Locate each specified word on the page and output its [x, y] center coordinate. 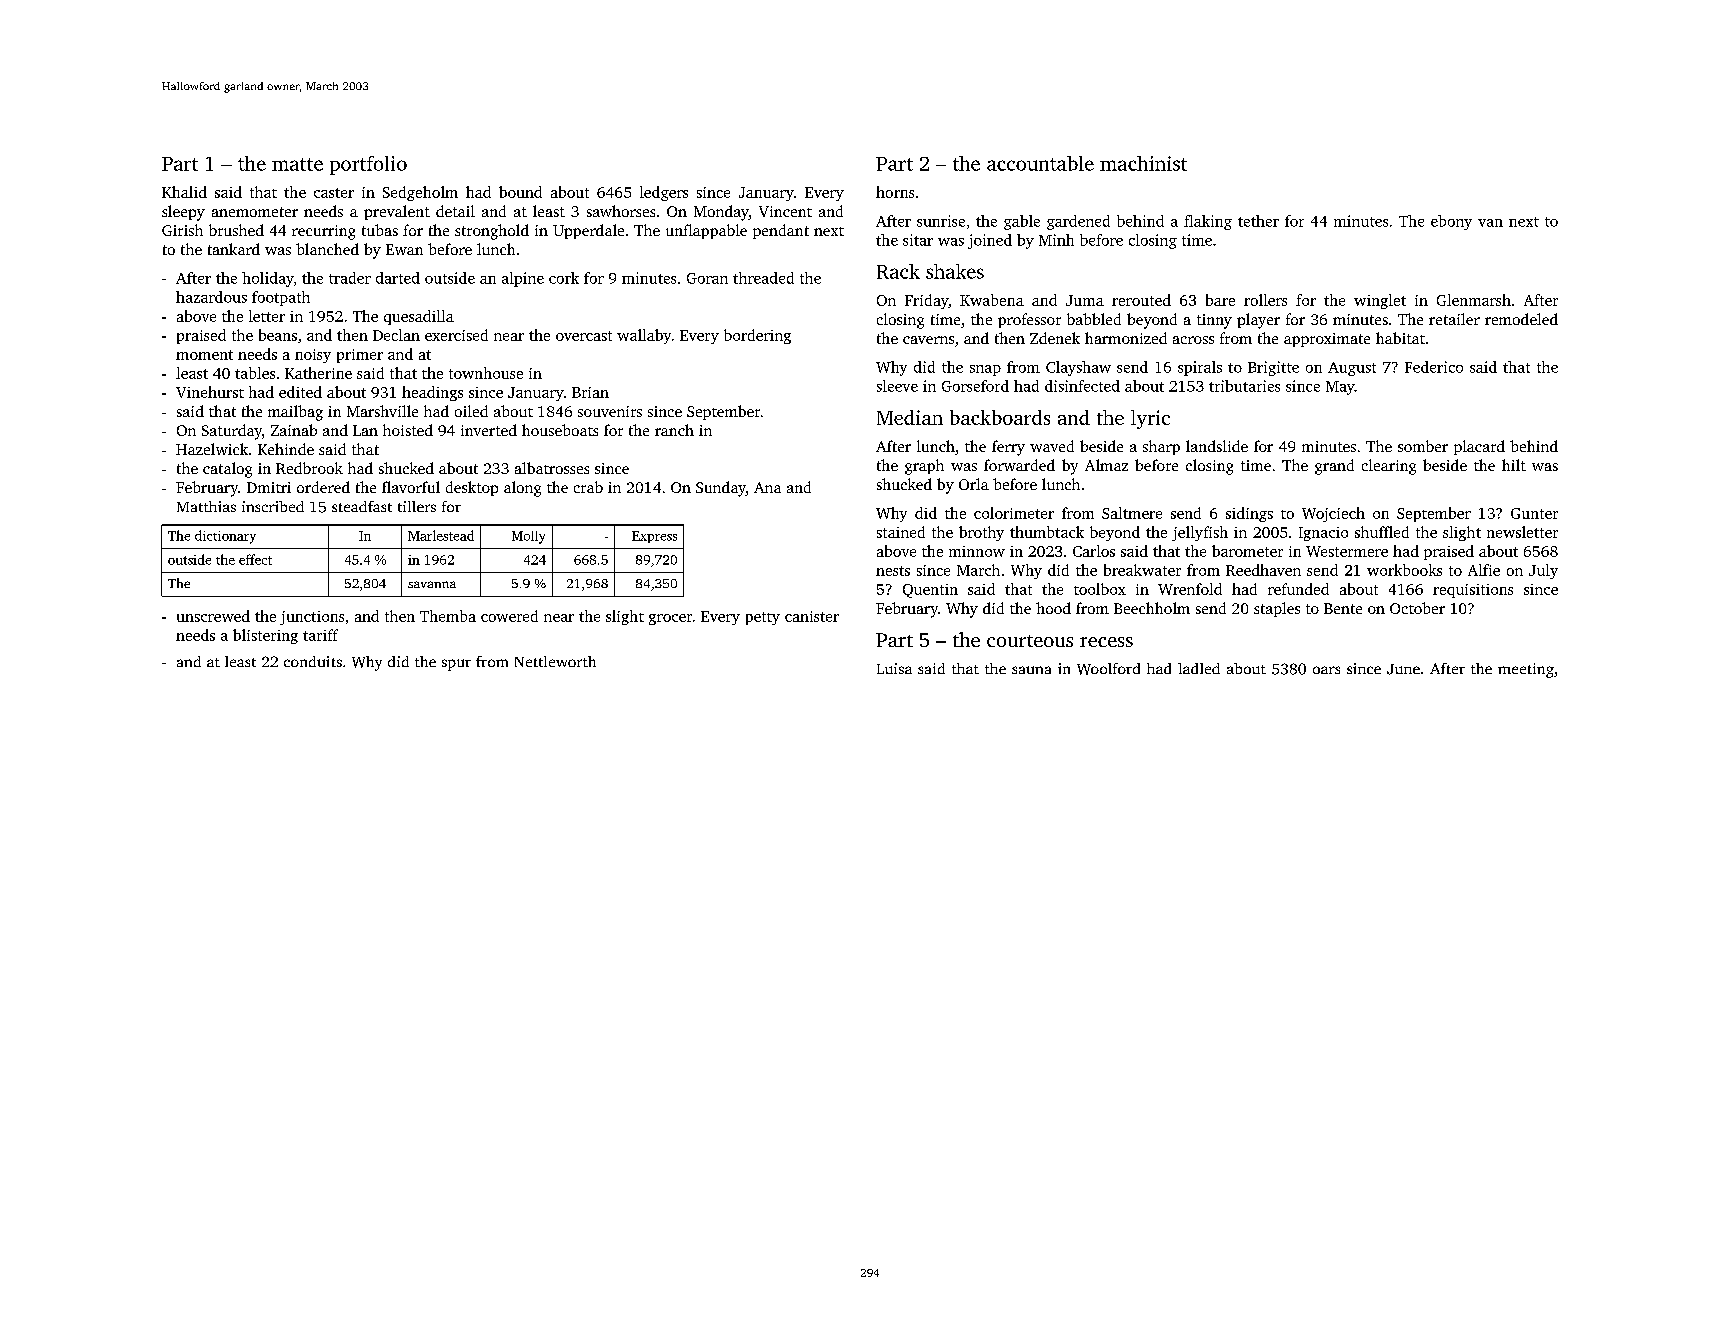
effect [255, 559]
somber [1423, 446]
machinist [1143, 163]
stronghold [492, 232]
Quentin [930, 591]
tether [1258, 221]
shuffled [1382, 532]
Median [910, 417]
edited [300, 392]
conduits [313, 661]
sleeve [897, 386]
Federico [1434, 367]
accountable [1040, 163]
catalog [227, 470]
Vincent [785, 211]
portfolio [368, 165]
